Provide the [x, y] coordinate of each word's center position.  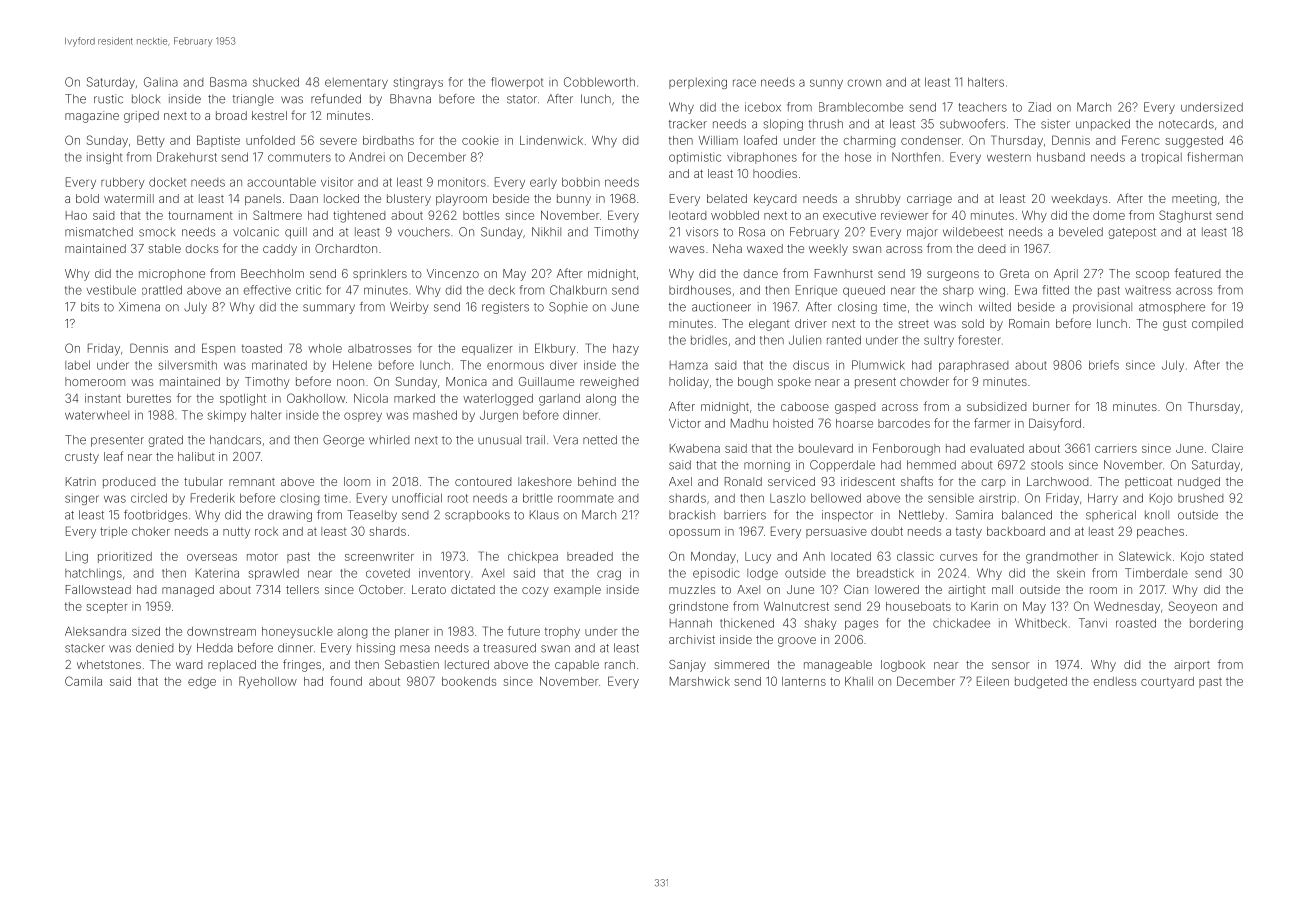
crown [864, 83]
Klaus [544, 515]
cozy [535, 592]
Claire [1227, 448]
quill [296, 233]
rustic [108, 99]
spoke [794, 383]
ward [189, 664]
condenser [931, 140]
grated [166, 441]
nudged [1199, 483]
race [744, 83]
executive [849, 215]
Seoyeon [1193, 607]
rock [266, 531]
